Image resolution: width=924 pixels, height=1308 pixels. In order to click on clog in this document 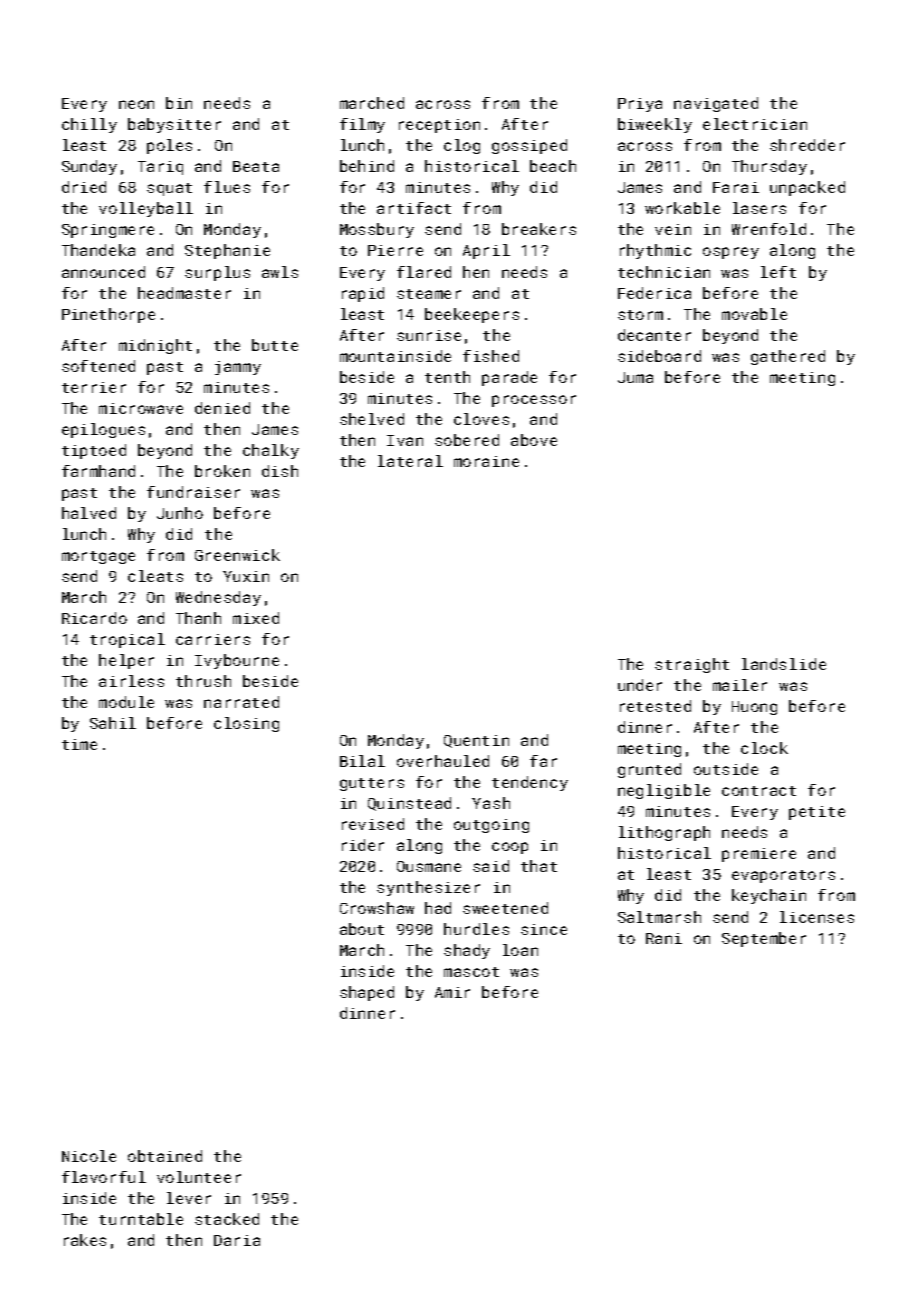, I will do `click(462, 146)`.
